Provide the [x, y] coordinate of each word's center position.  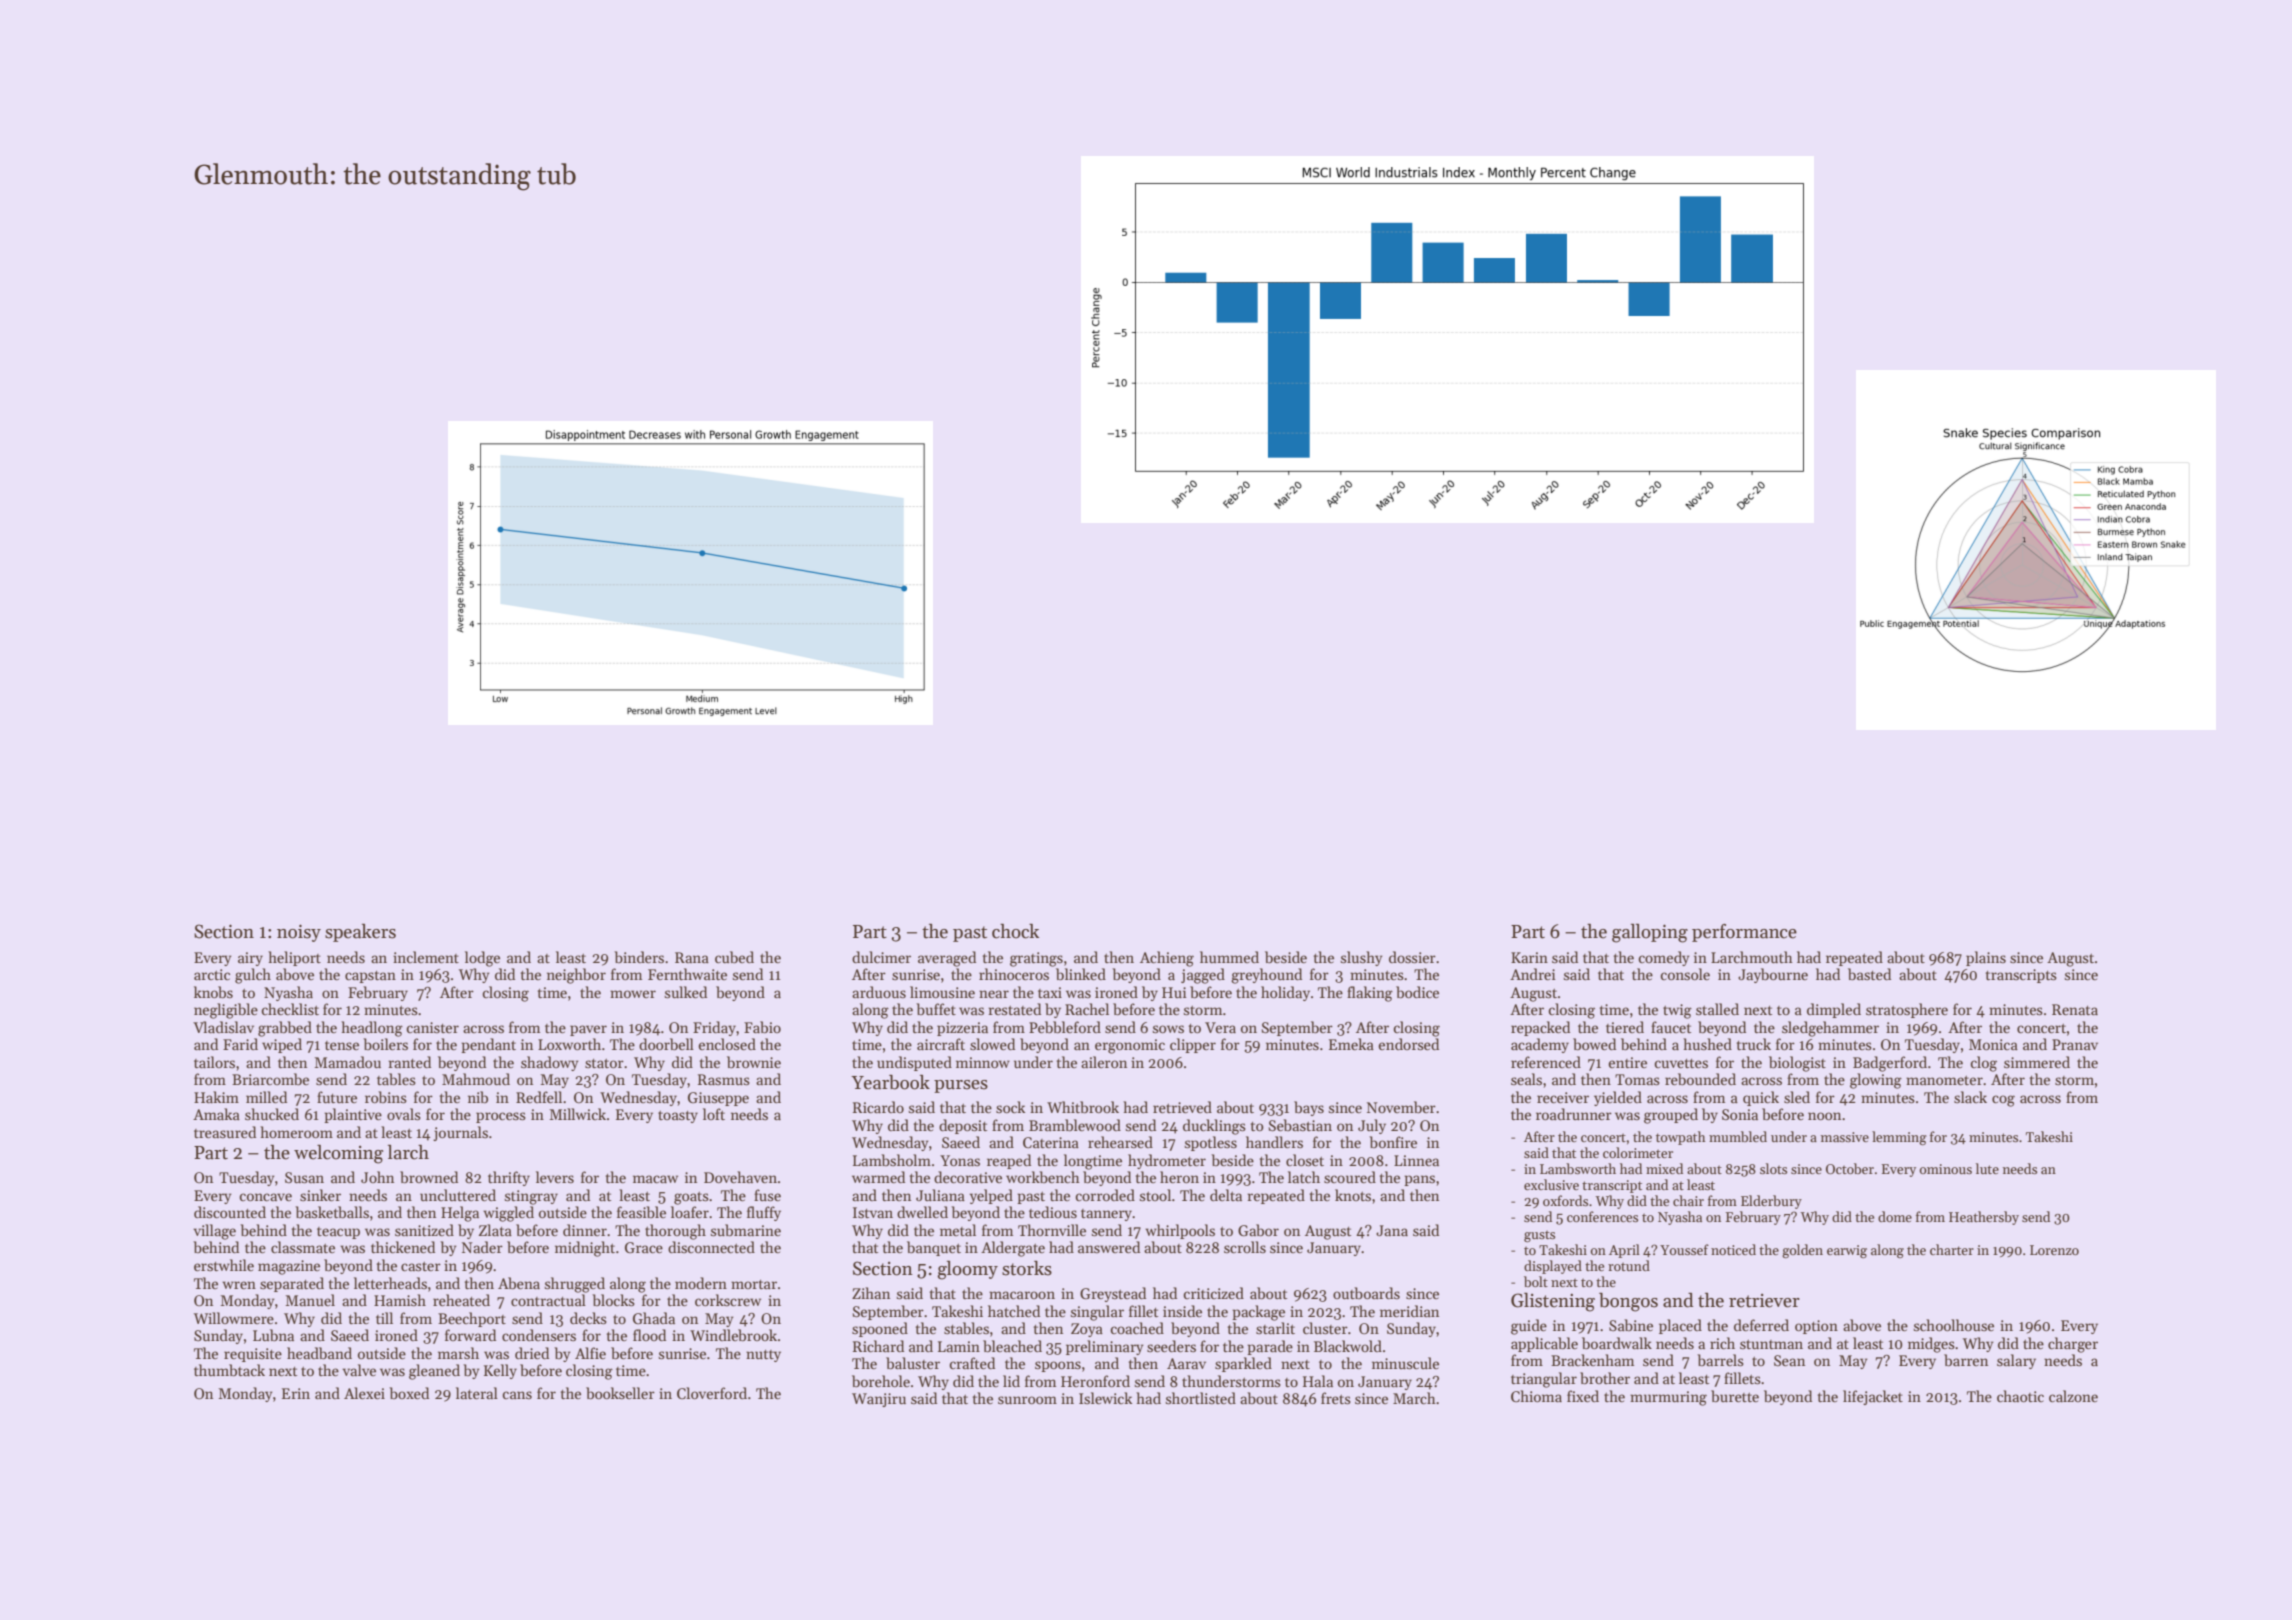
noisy [299, 933]
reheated [461, 1300]
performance [1744, 933]
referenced [1546, 1062]
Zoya [1087, 1330]
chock [1015, 931]
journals [460, 1133]
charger [2073, 1345]
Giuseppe [718, 1099]
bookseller [620, 1393]
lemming [1899, 1138]
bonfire [1393, 1142]
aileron [1104, 1062]
